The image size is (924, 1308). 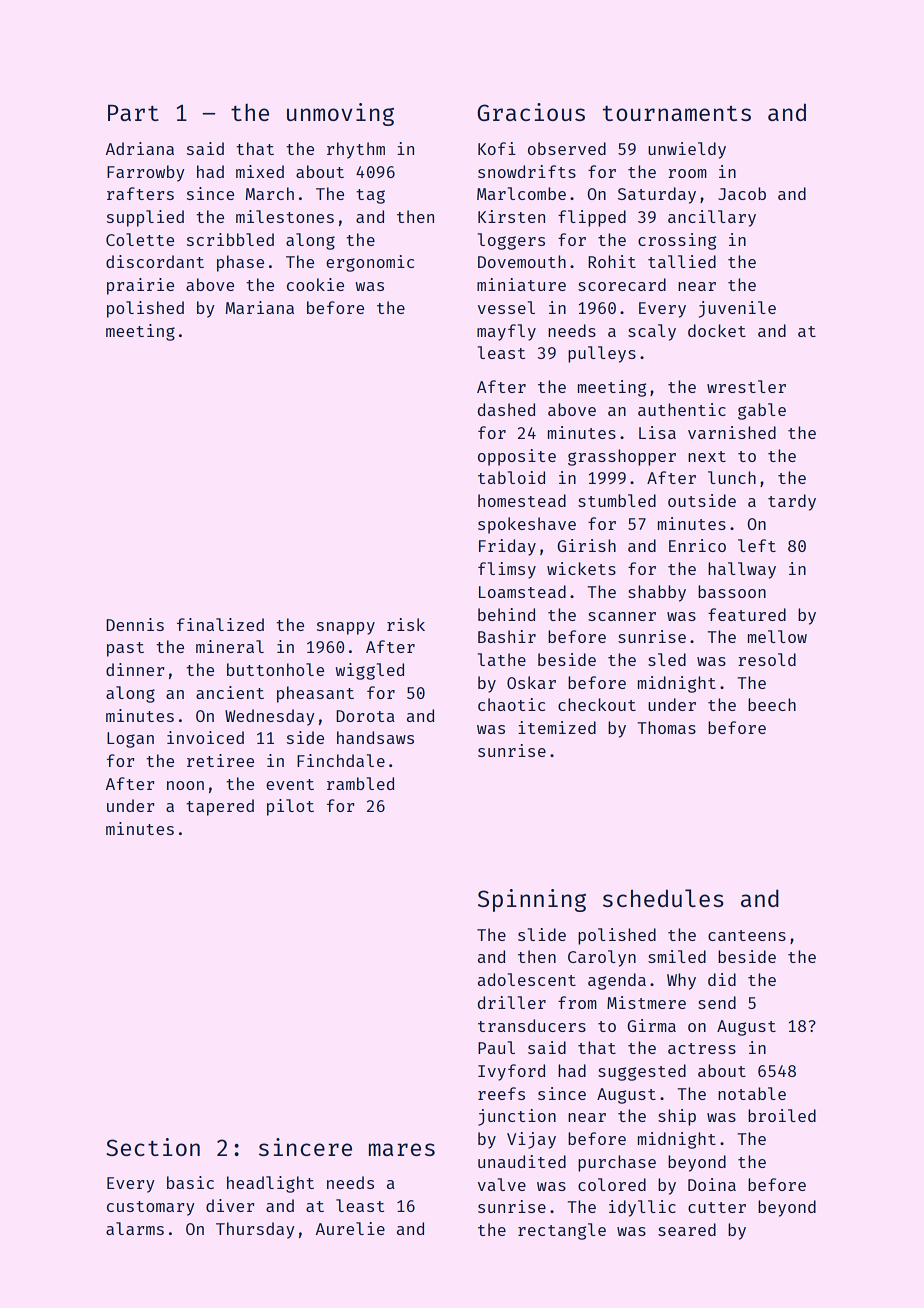 I want to click on schedules, so click(x=663, y=898).
